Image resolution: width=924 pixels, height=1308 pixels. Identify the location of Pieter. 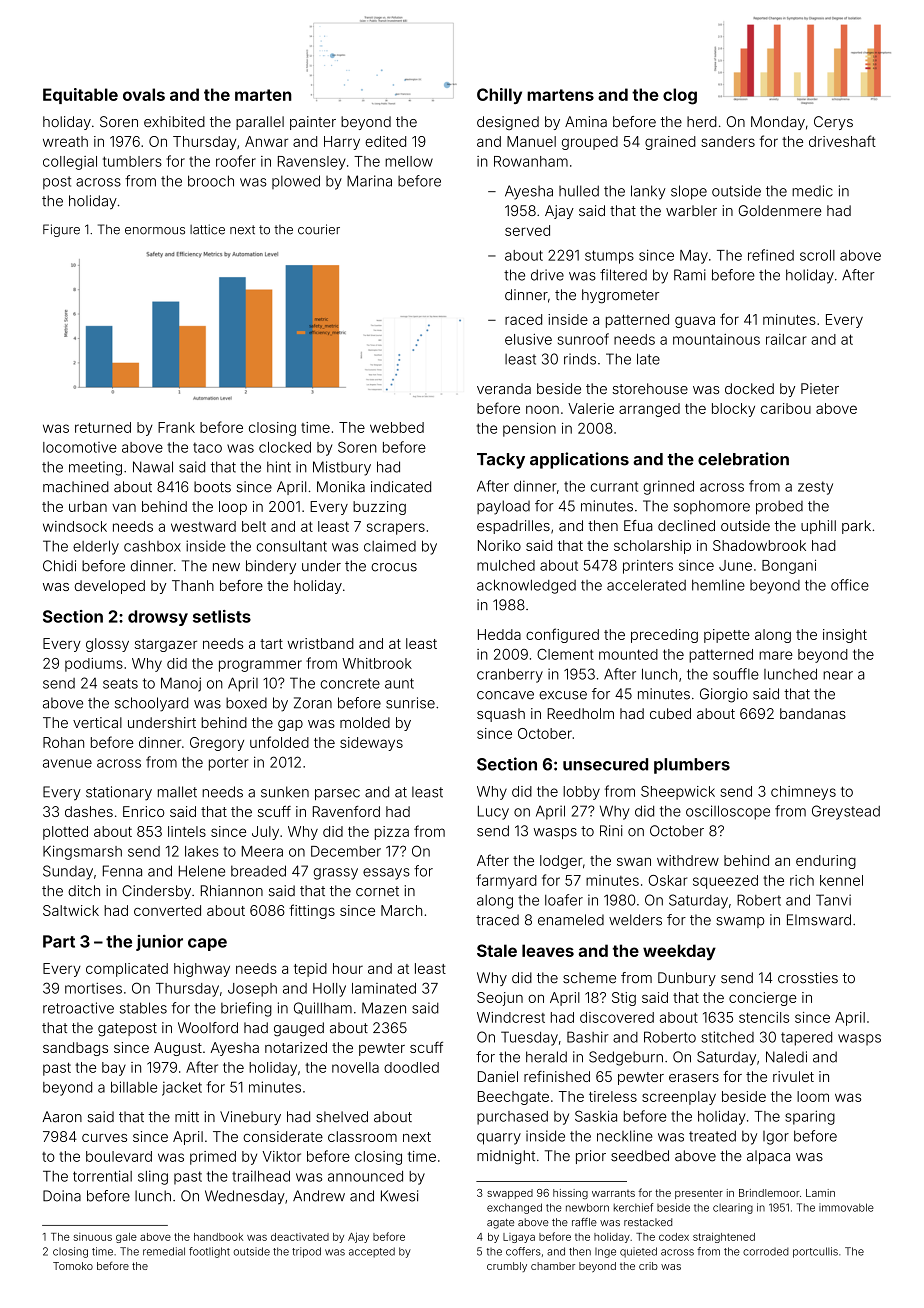
(820, 388).
